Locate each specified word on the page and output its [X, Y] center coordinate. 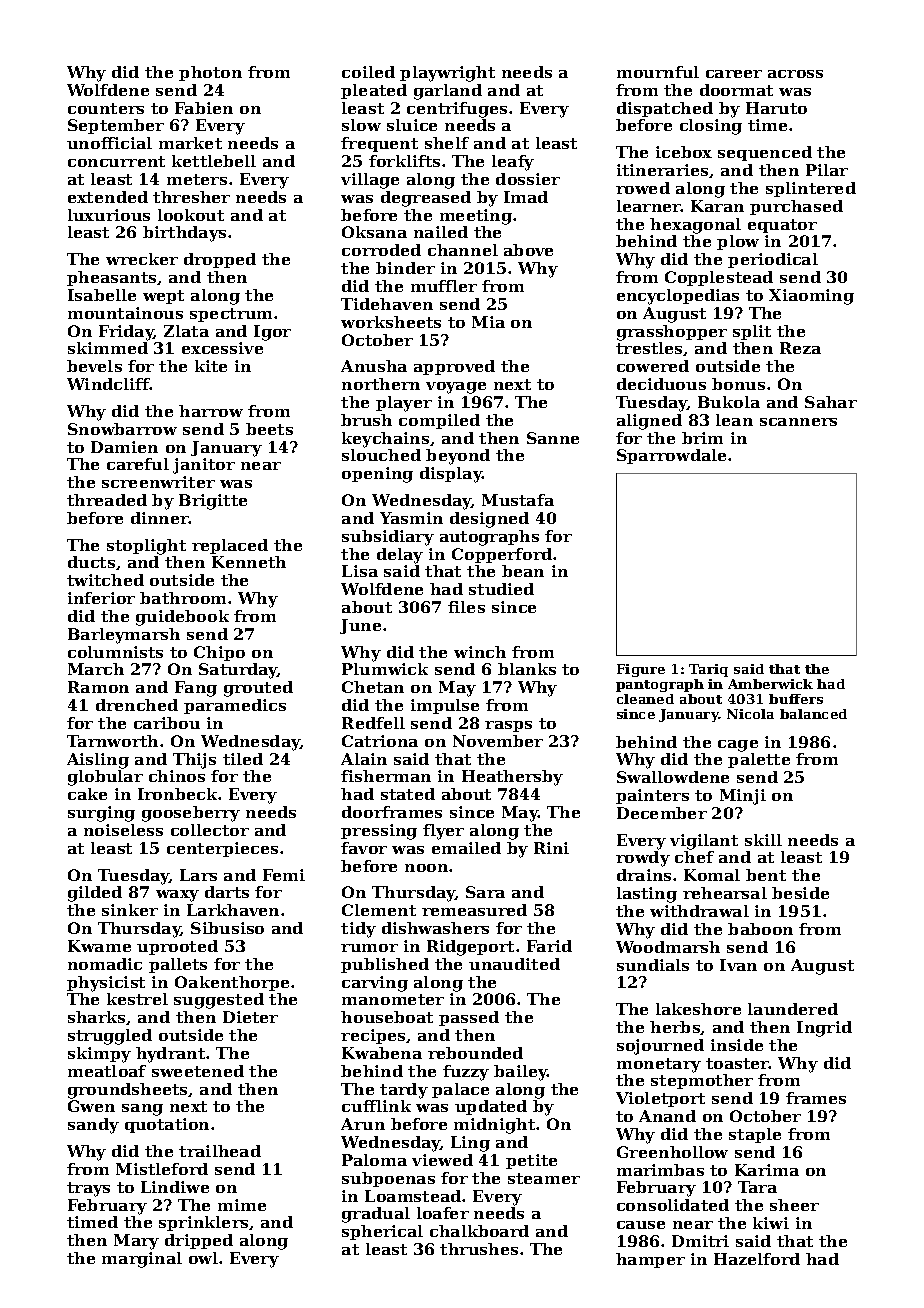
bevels [94, 366]
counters [106, 108]
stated [408, 794]
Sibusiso [227, 928]
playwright [447, 74]
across [795, 74]
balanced [813, 714]
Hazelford [757, 1259]
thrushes [479, 1249]
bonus [738, 384]
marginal [142, 1260]
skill [763, 840]
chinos [177, 776]
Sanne [553, 438]
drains [644, 875]
